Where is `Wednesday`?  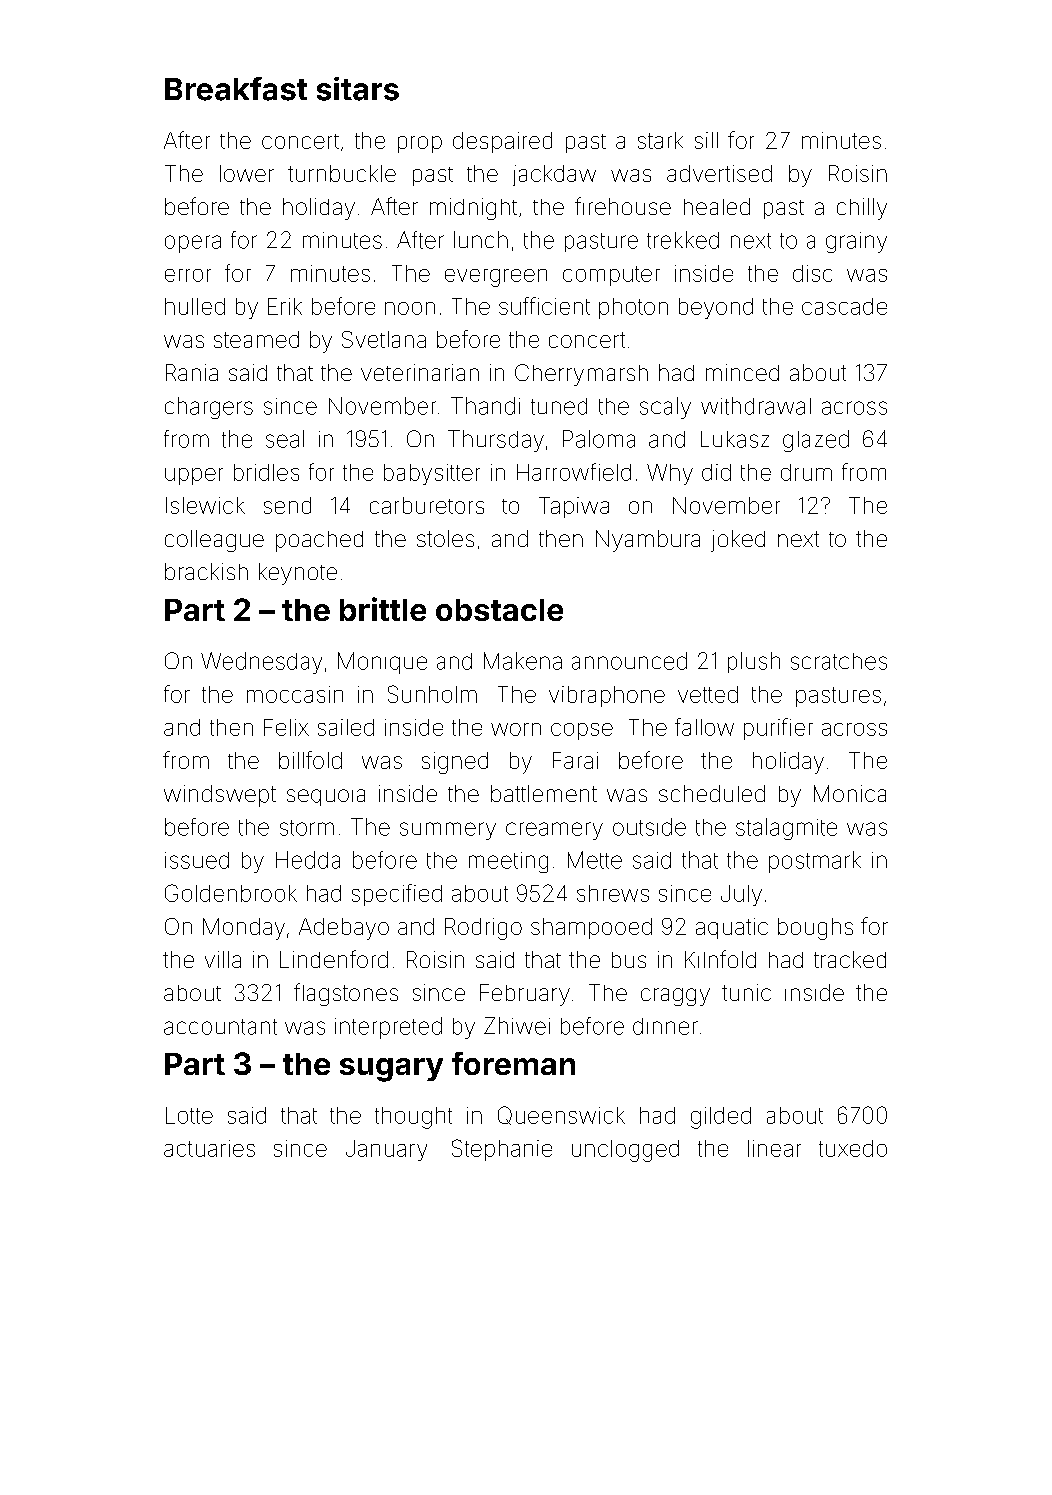 Wednesday is located at coordinates (261, 663).
